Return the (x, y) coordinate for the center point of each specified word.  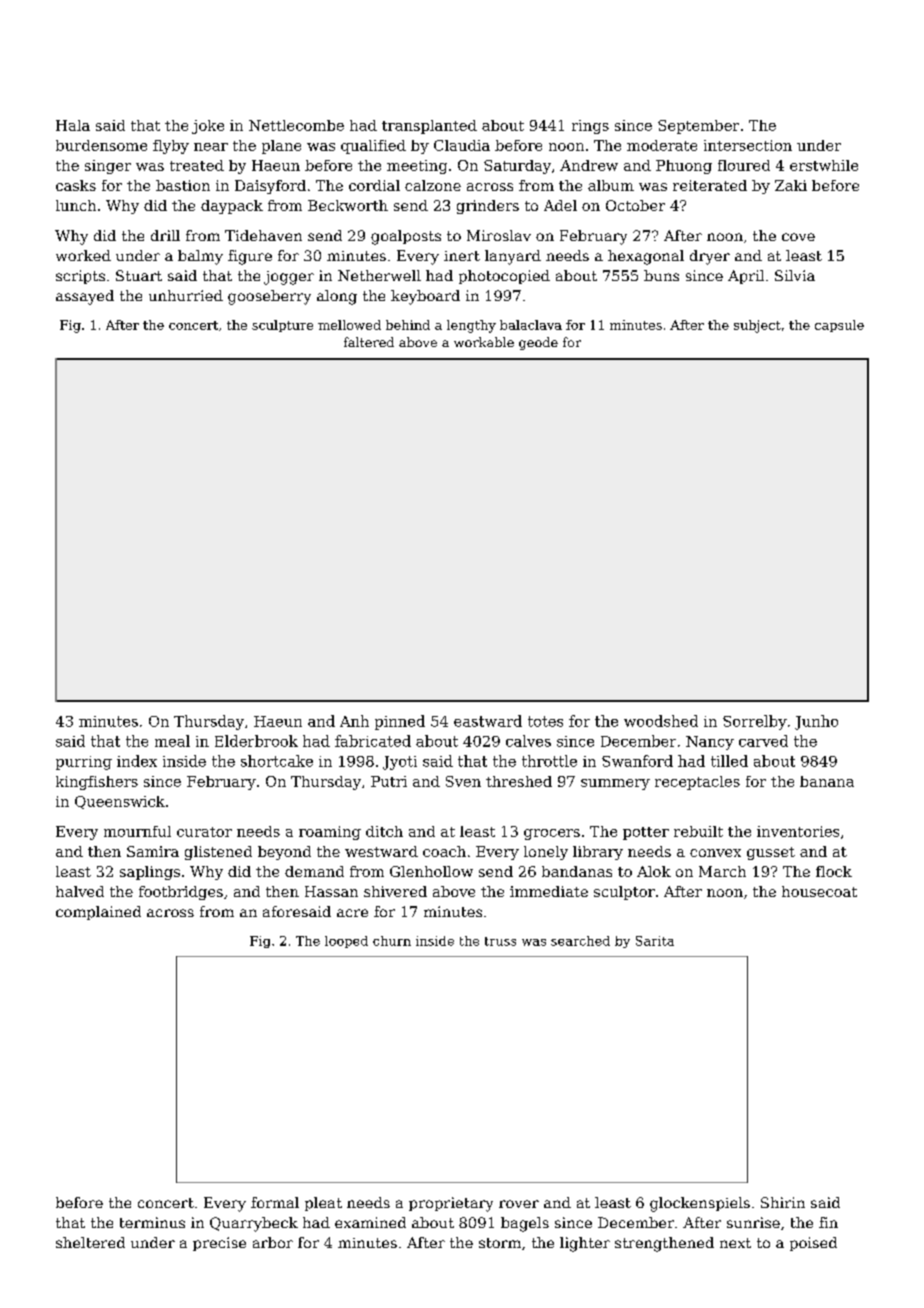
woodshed (661, 721)
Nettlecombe (296, 125)
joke (208, 127)
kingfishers (97, 783)
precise (219, 1244)
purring (84, 763)
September (698, 127)
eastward (488, 721)
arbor (273, 1242)
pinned (400, 722)
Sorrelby (755, 722)
